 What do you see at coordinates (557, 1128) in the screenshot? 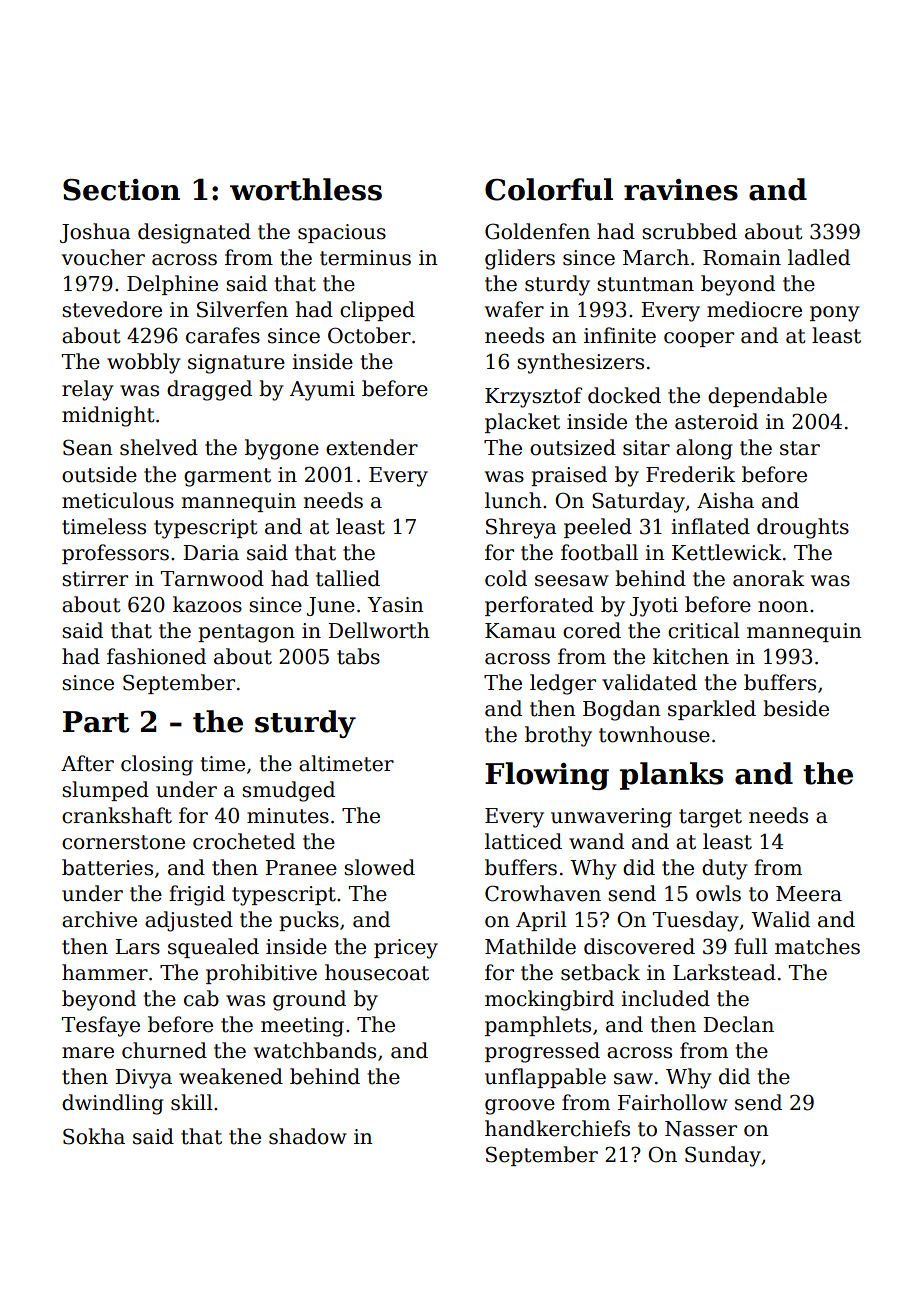
I see `handkerchiefs` at bounding box center [557, 1128].
